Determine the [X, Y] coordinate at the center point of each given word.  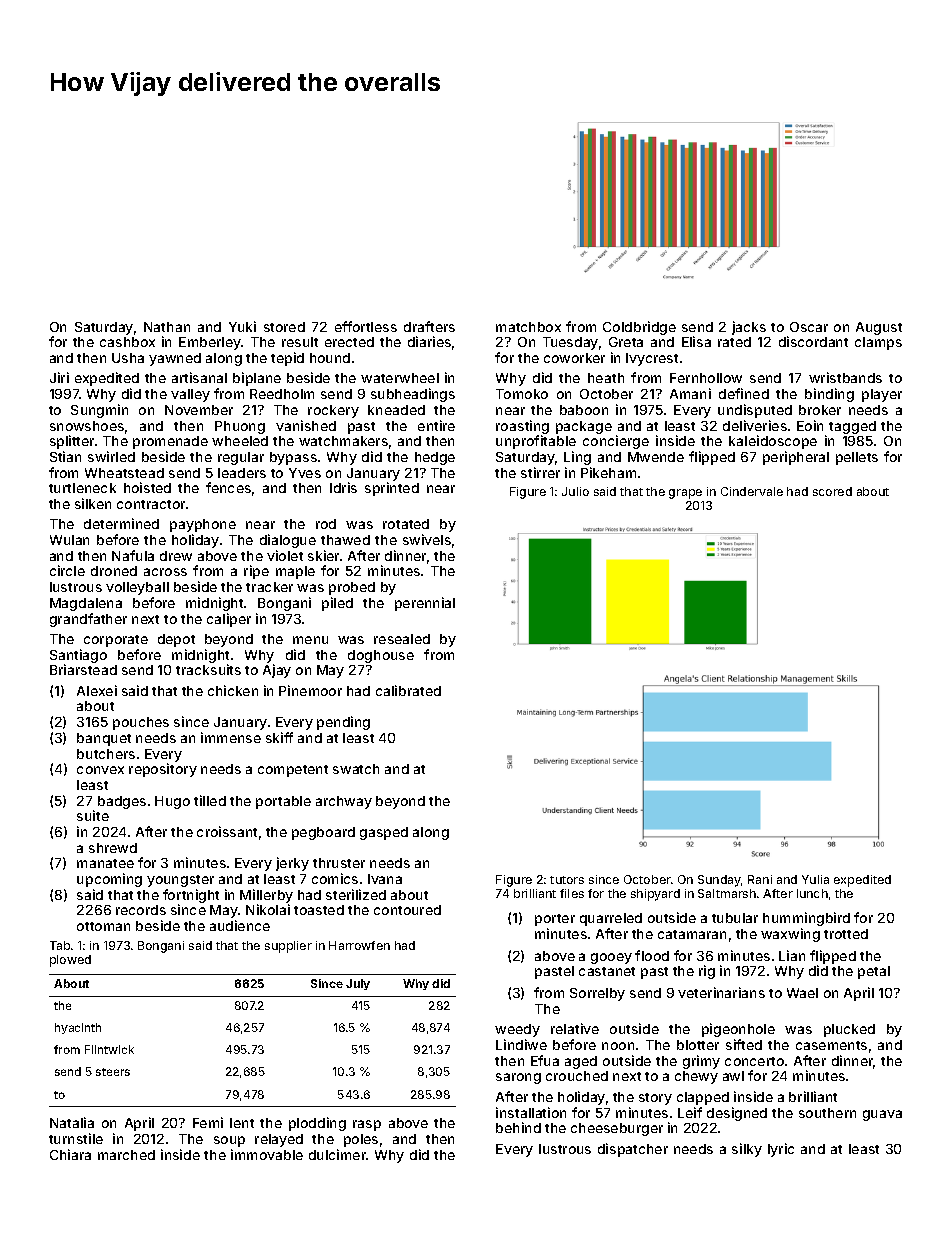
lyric [781, 1150]
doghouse [381, 656]
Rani [760, 879]
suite [93, 815]
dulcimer [338, 1154]
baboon [584, 410]
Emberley [210, 343]
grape [685, 494]
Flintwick [109, 1049]
